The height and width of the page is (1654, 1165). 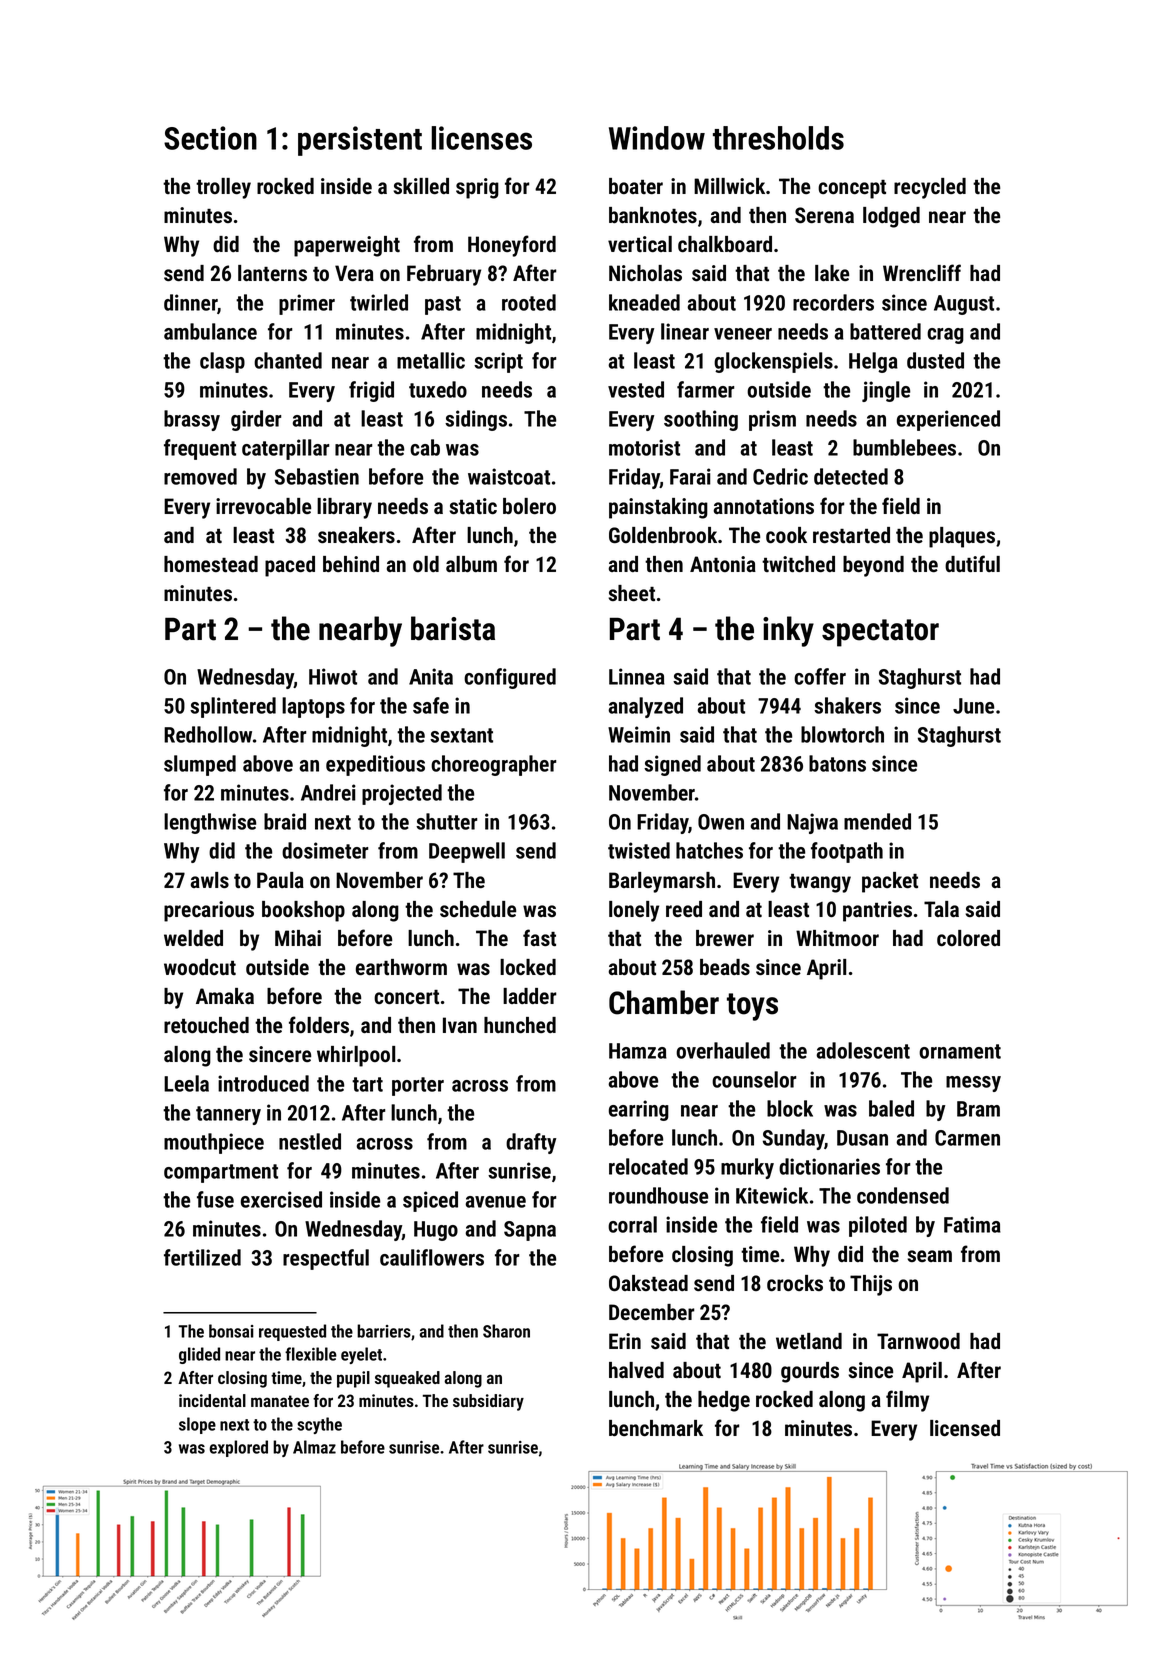 What do you see at coordinates (709, 850) in the page?
I see `hatches` at bounding box center [709, 850].
